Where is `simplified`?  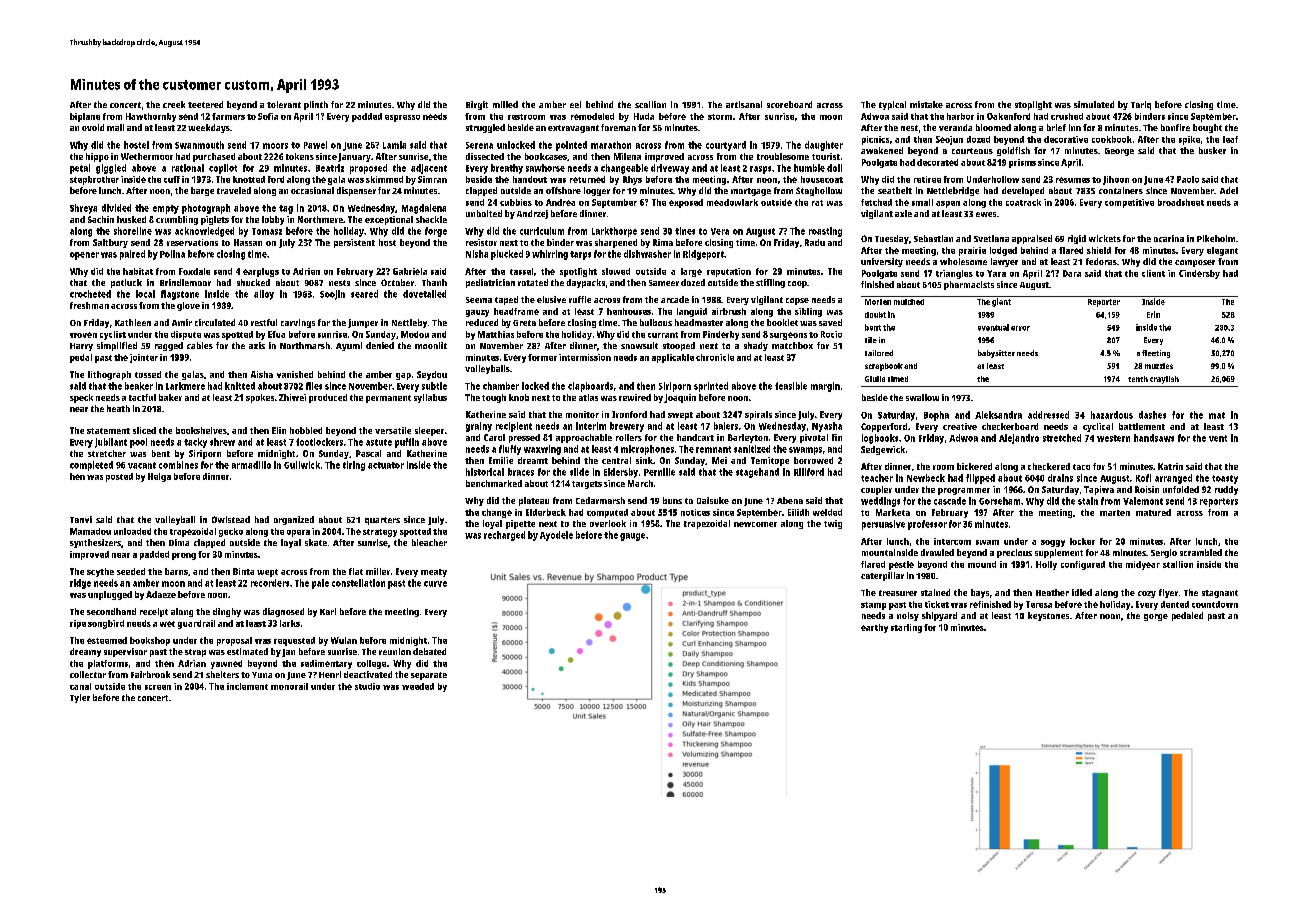
simplified is located at coordinates (117, 346).
